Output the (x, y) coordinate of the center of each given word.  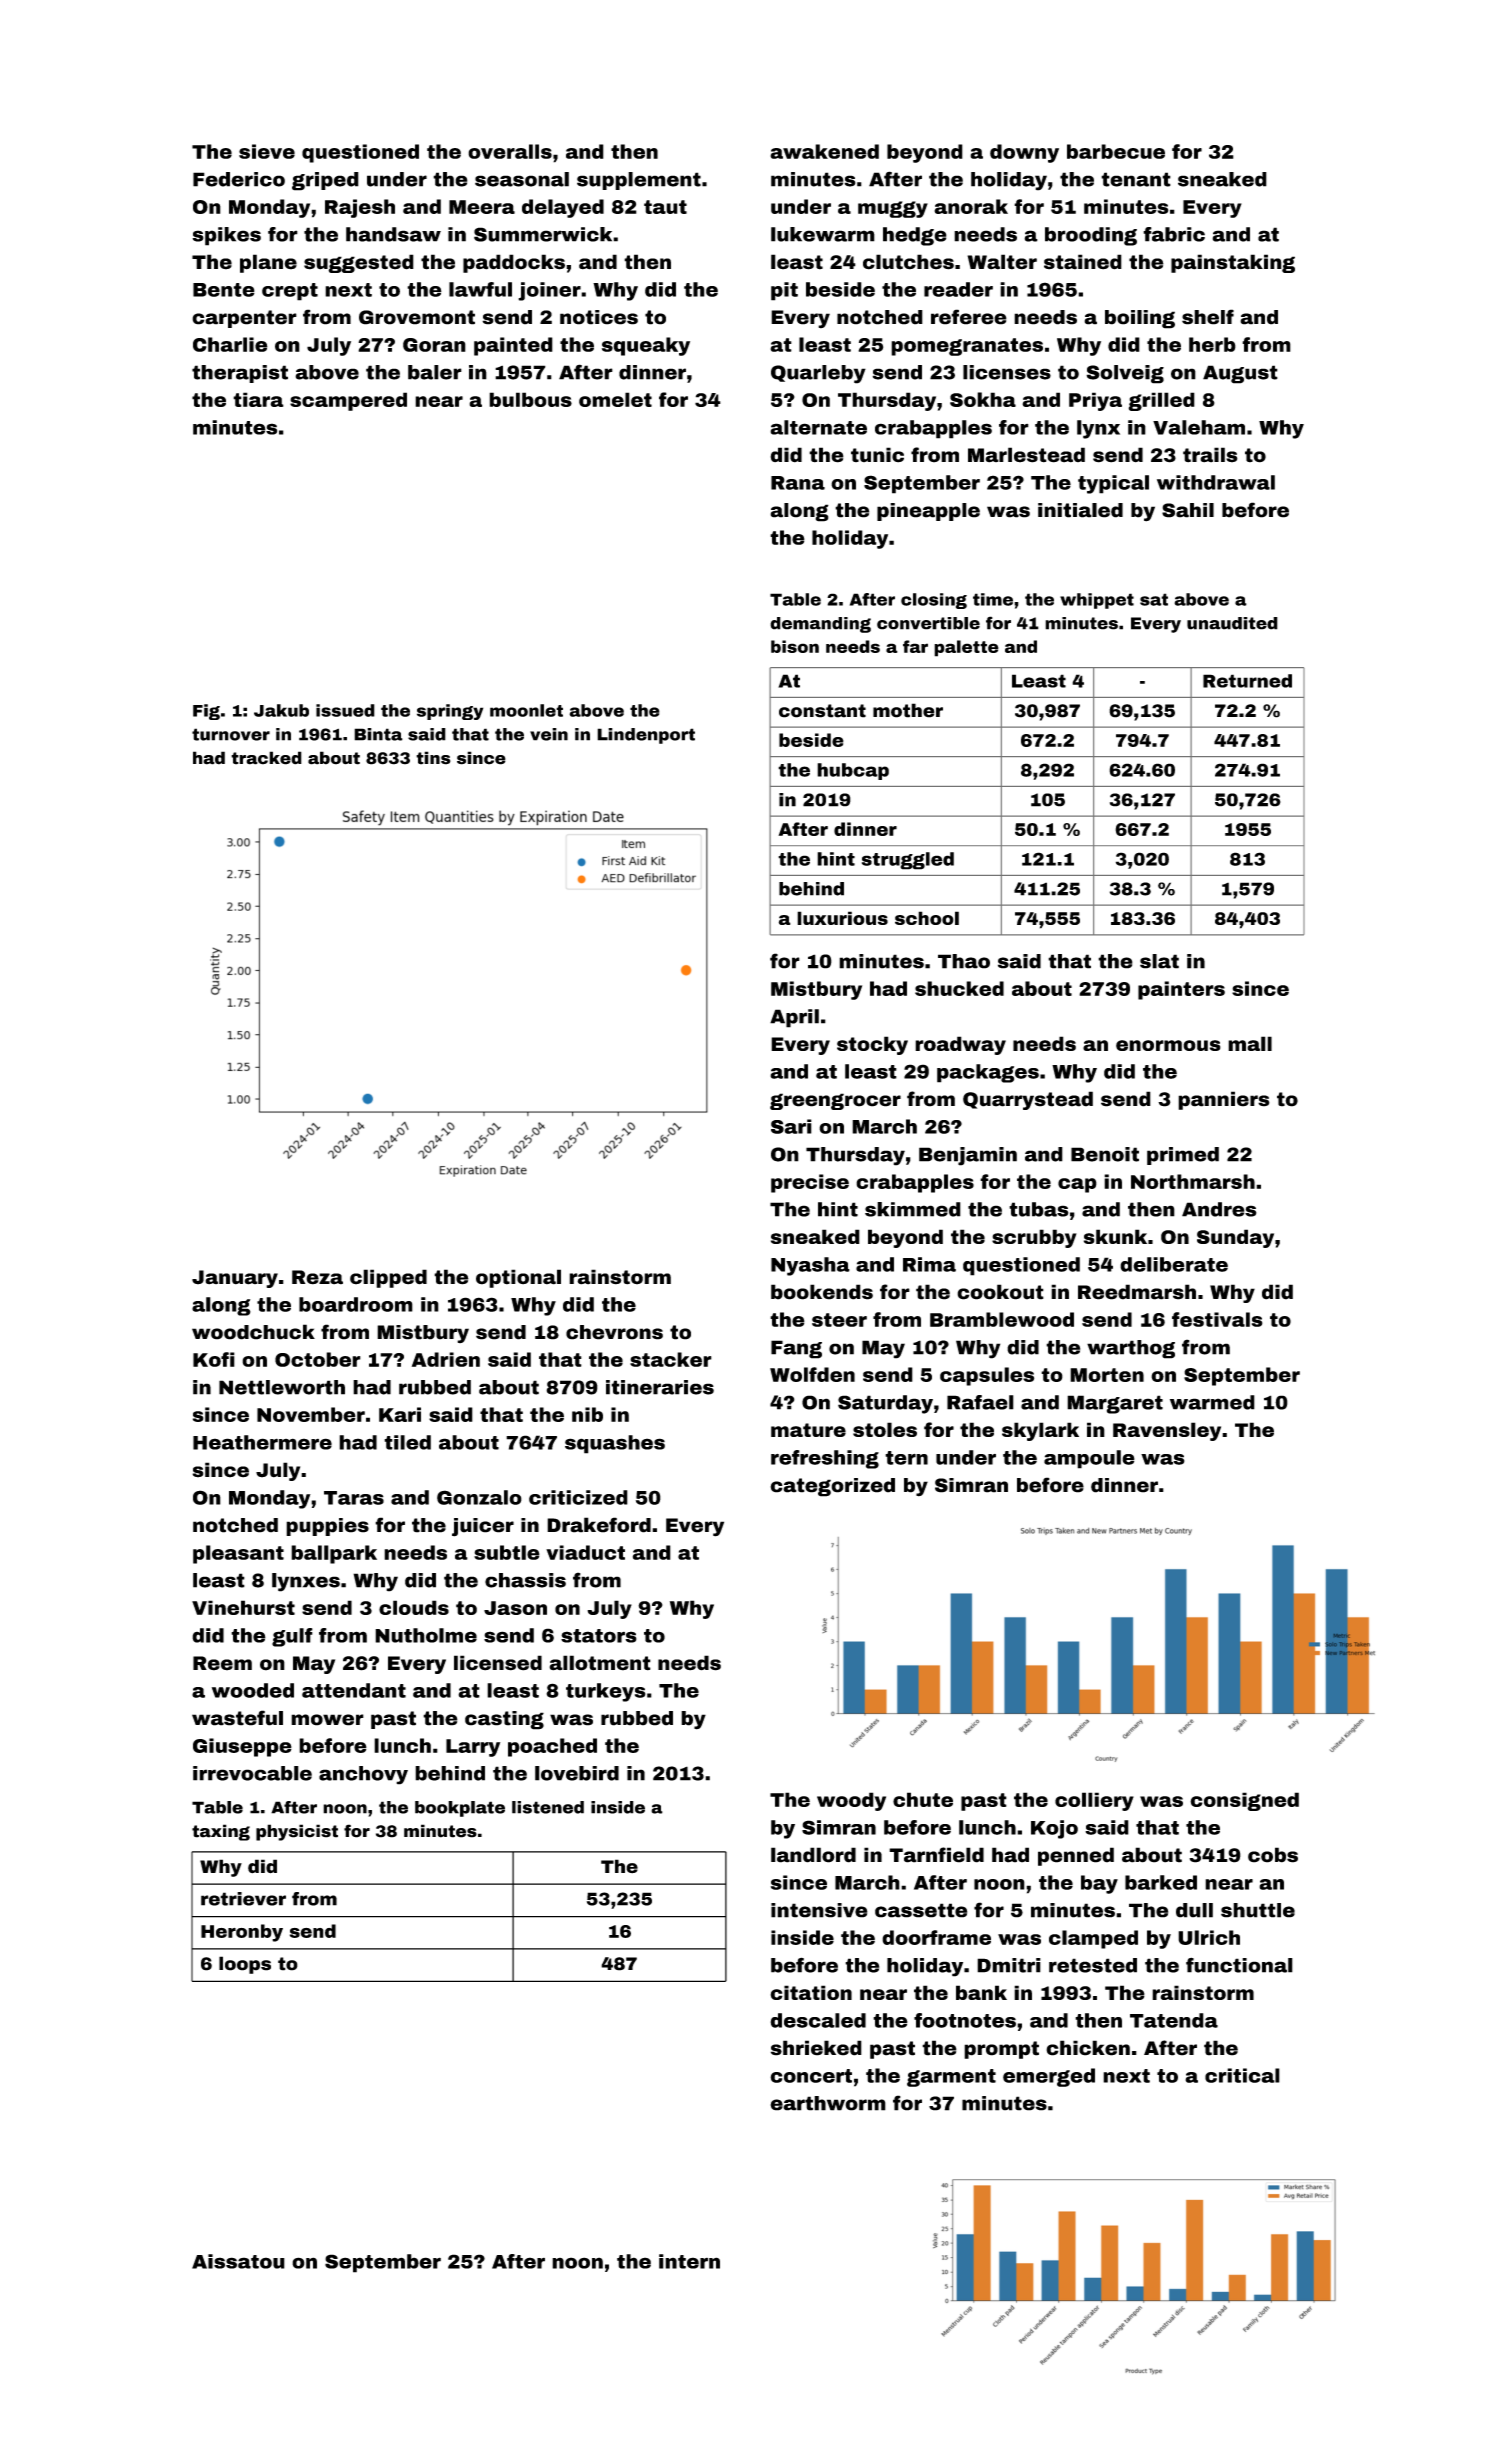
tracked (266, 758)
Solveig (1125, 374)
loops (245, 1965)
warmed (1212, 1402)
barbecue (1116, 151)
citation (811, 1992)
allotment (600, 1663)
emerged (1049, 2077)
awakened (824, 151)
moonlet (526, 710)
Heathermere (262, 1442)
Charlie (230, 344)
